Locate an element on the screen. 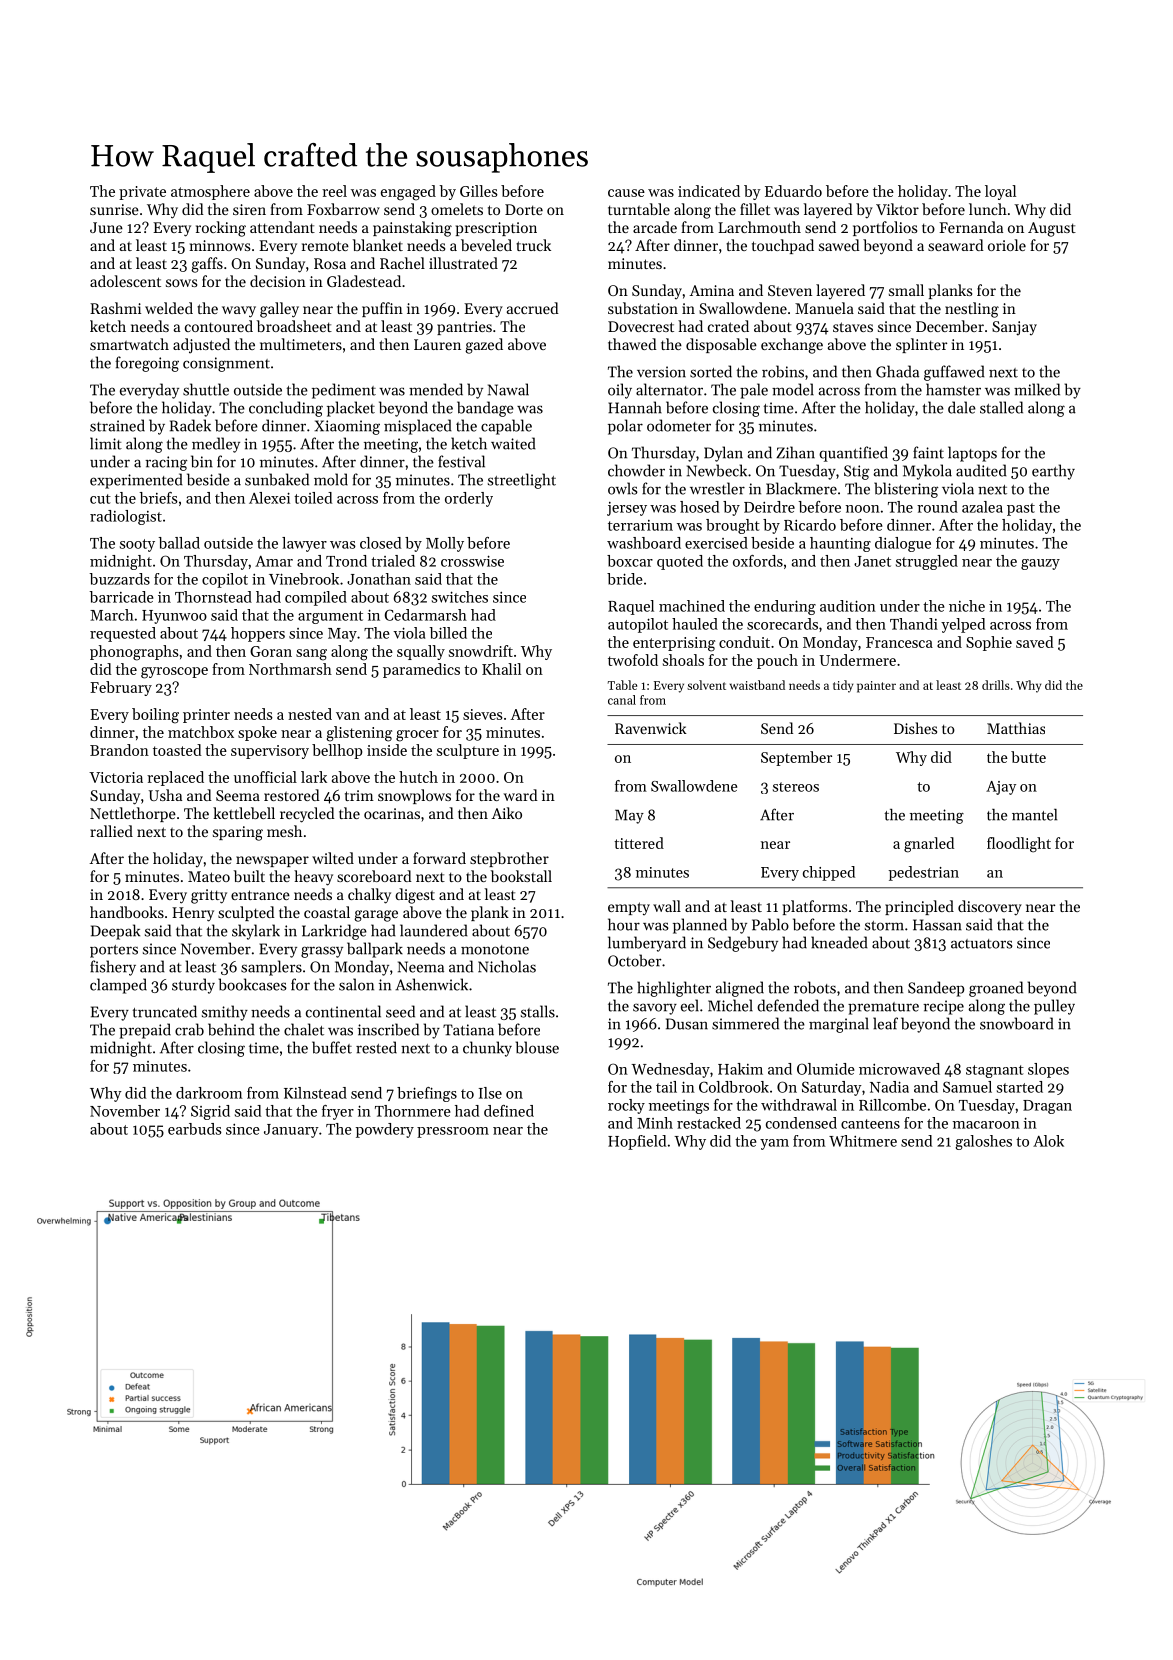 The width and height of the screenshot is (1173, 1660). medley is located at coordinates (216, 445).
